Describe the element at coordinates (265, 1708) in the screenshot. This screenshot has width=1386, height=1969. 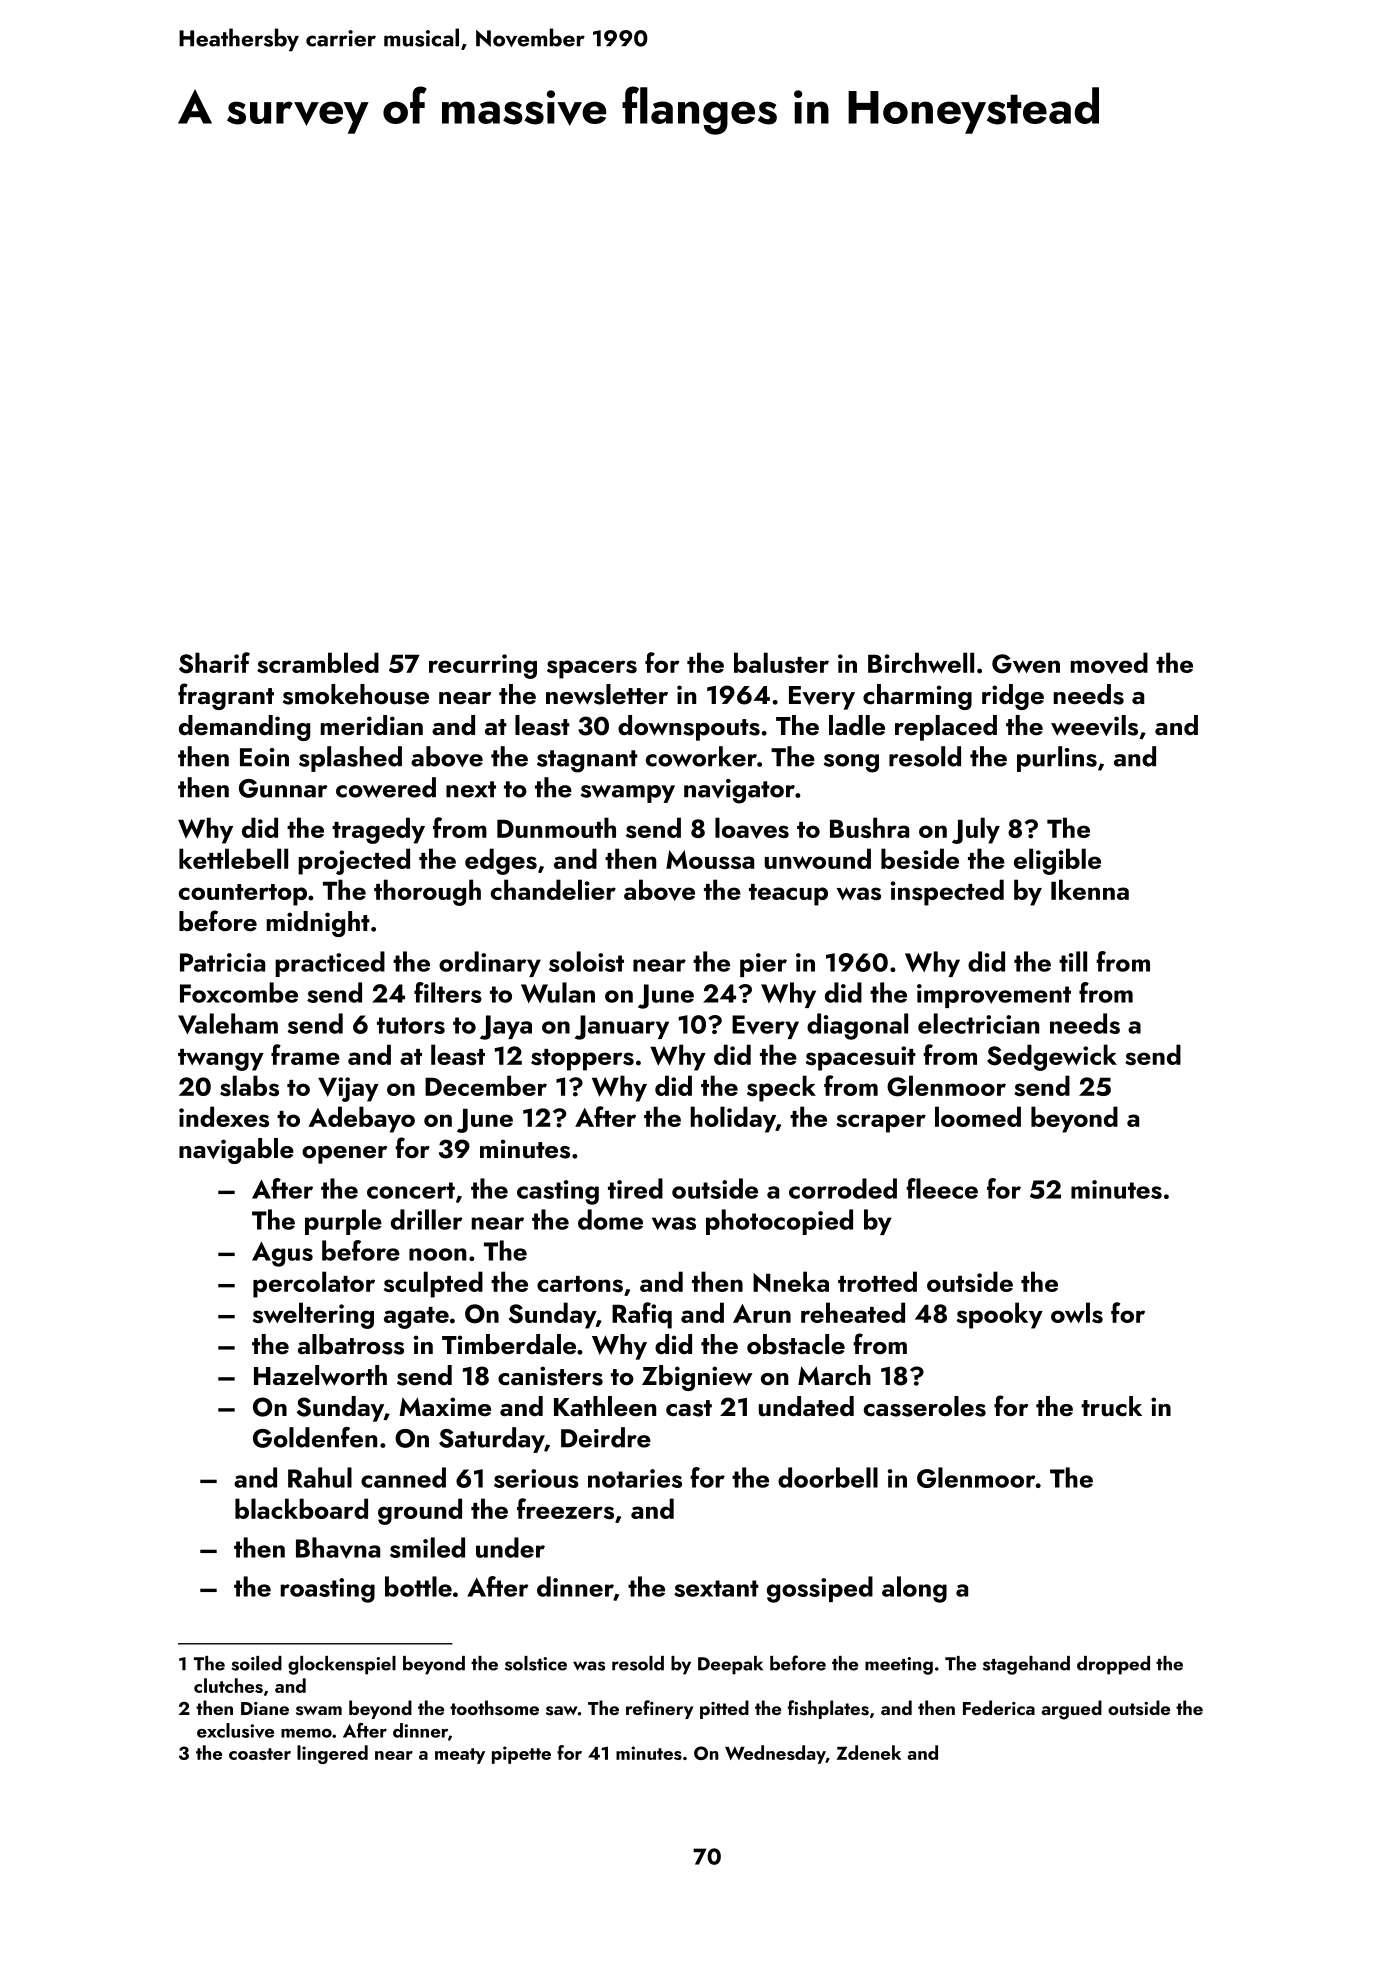
I see `Diane` at that location.
